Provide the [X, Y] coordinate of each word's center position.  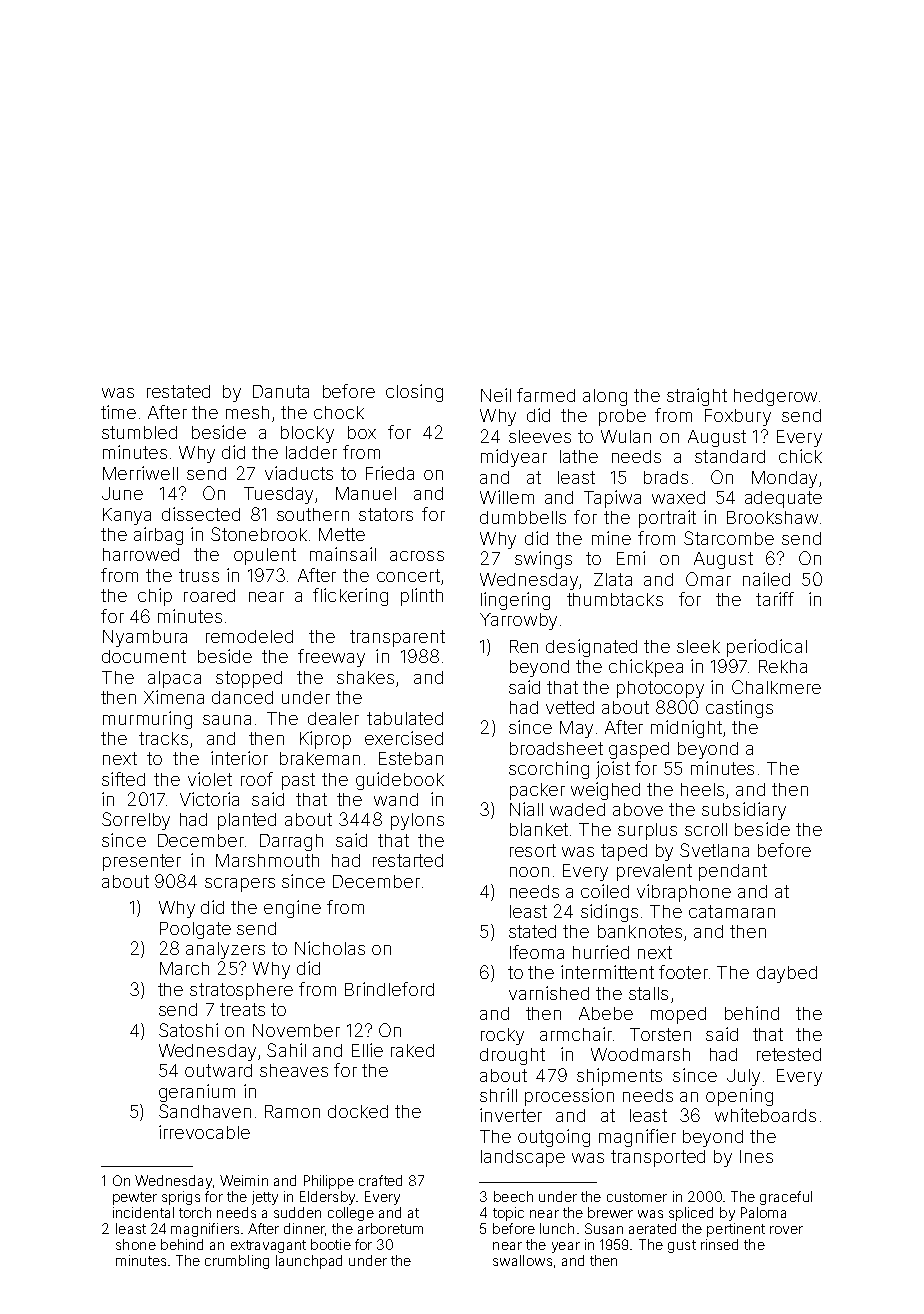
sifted [123, 779]
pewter [135, 1198]
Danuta [281, 391]
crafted [380, 1180]
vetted [570, 707]
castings [739, 709]
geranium [197, 1093]
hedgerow [775, 397]
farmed [546, 395]
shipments [619, 1077]
